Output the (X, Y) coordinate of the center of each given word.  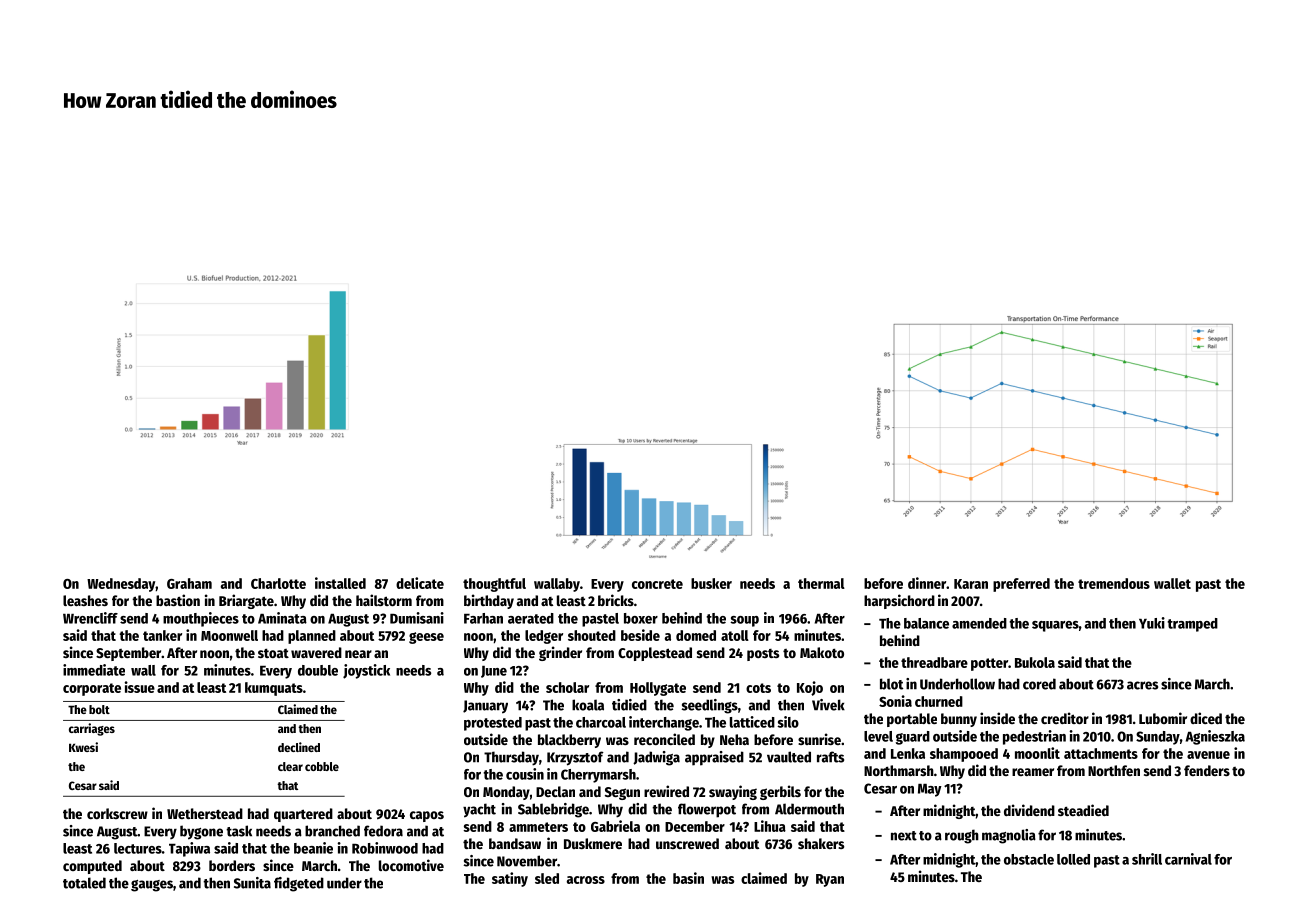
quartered (303, 815)
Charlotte (278, 583)
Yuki (1152, 623)
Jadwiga (656, 758)
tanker (162, 635)
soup (744, 621)
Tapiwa (189, 849)
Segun (622, 793)
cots (758, 688)
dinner (927, 583)
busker (711, 583)
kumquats (274, 689)
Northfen (1114, 770)
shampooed (964, 755)
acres (1142, 685)
